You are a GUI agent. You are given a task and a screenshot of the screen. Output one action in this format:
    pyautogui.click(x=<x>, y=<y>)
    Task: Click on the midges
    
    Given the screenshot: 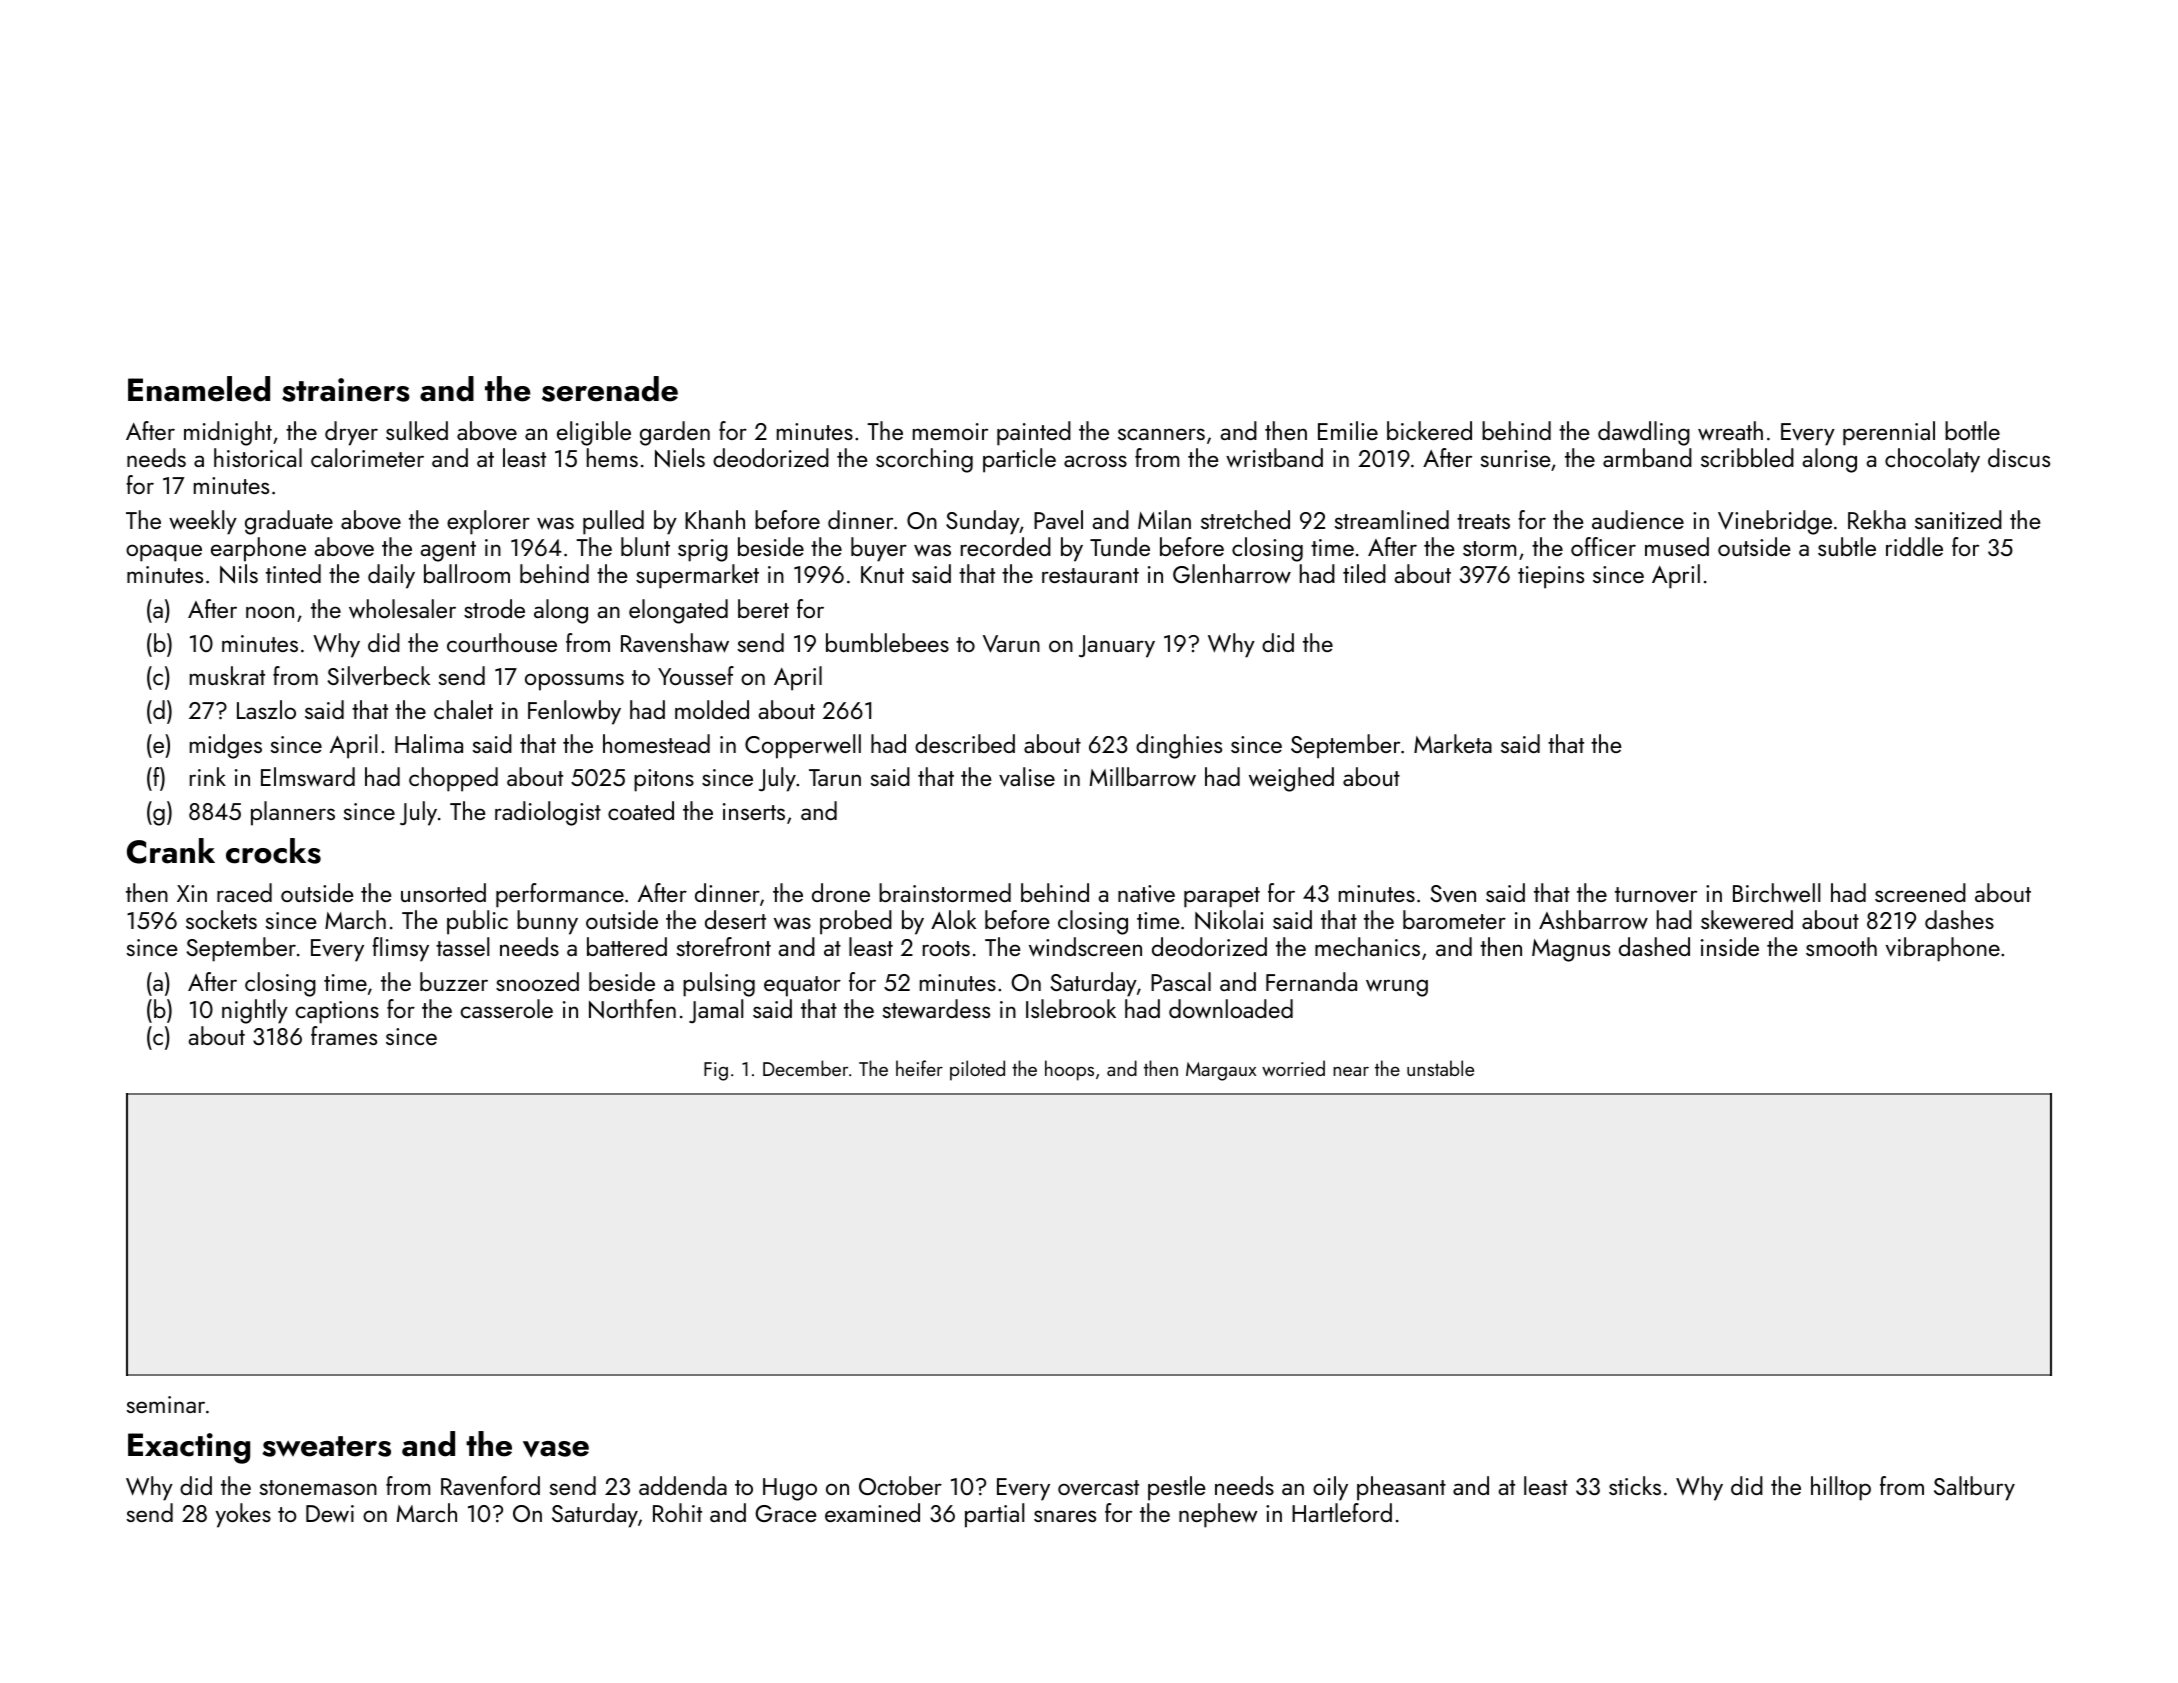 What is the action you would take?
    pyautogui.click(x=226, y=746)
